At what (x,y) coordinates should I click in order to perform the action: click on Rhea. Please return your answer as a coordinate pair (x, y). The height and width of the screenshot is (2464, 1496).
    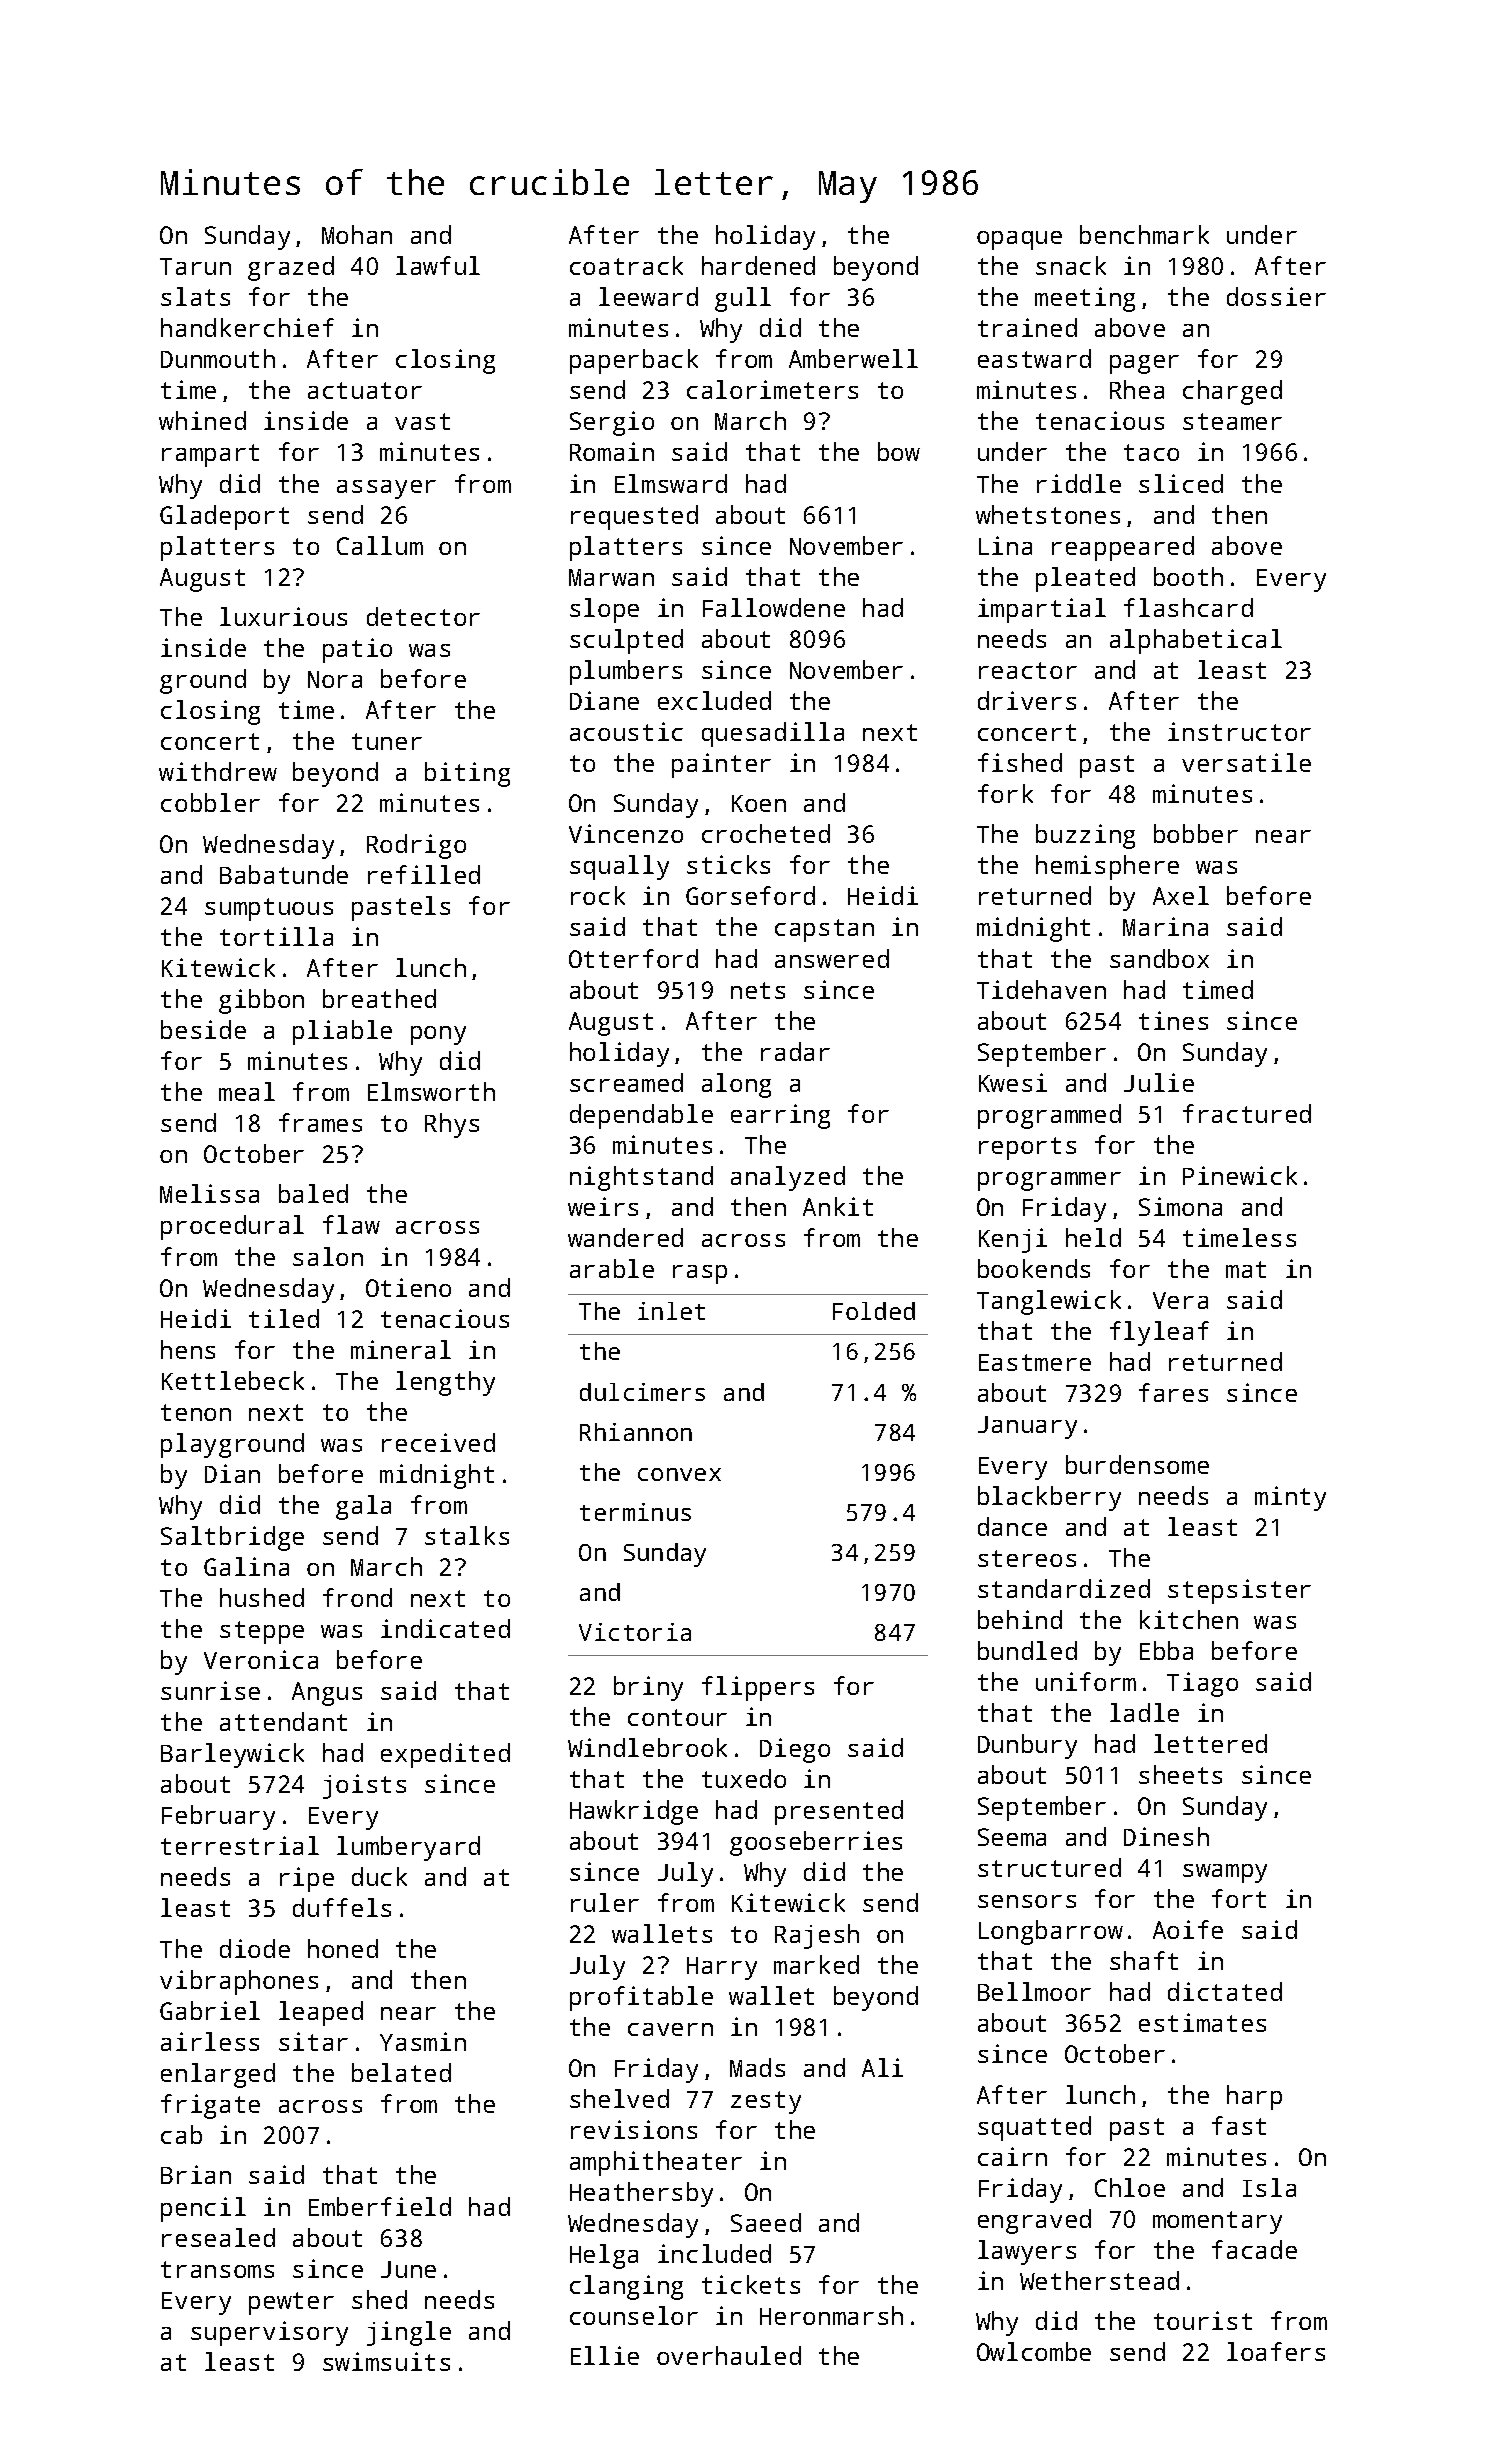
    Looking at the image, I should click on (1137, 389).
